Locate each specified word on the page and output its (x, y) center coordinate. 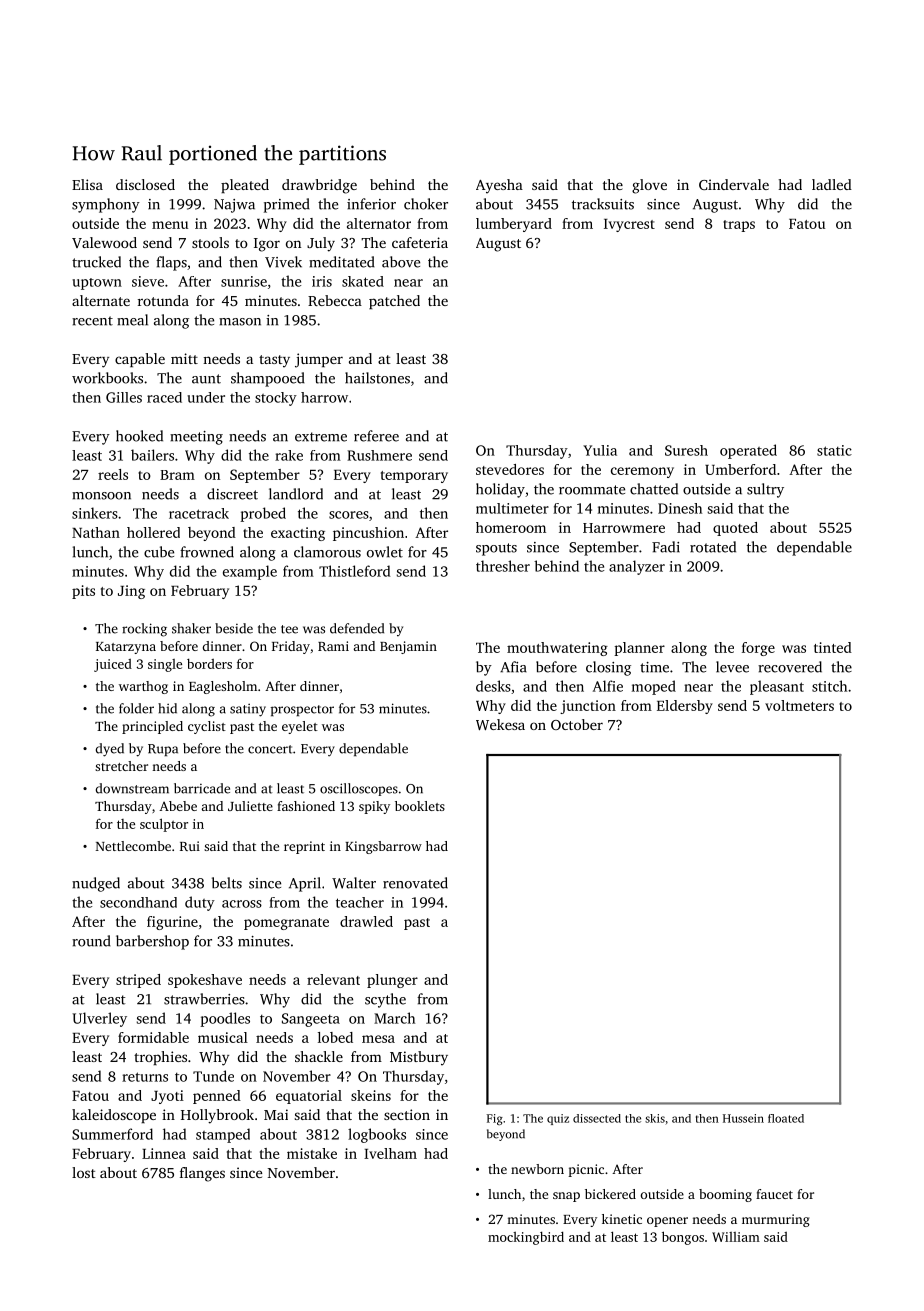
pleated (245, 186)
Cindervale (734, 184)
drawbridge (319, 186)
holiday (500, 490)
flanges (202, 1174)
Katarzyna (126, 648)
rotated (713, 547)
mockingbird (526, 1238)
